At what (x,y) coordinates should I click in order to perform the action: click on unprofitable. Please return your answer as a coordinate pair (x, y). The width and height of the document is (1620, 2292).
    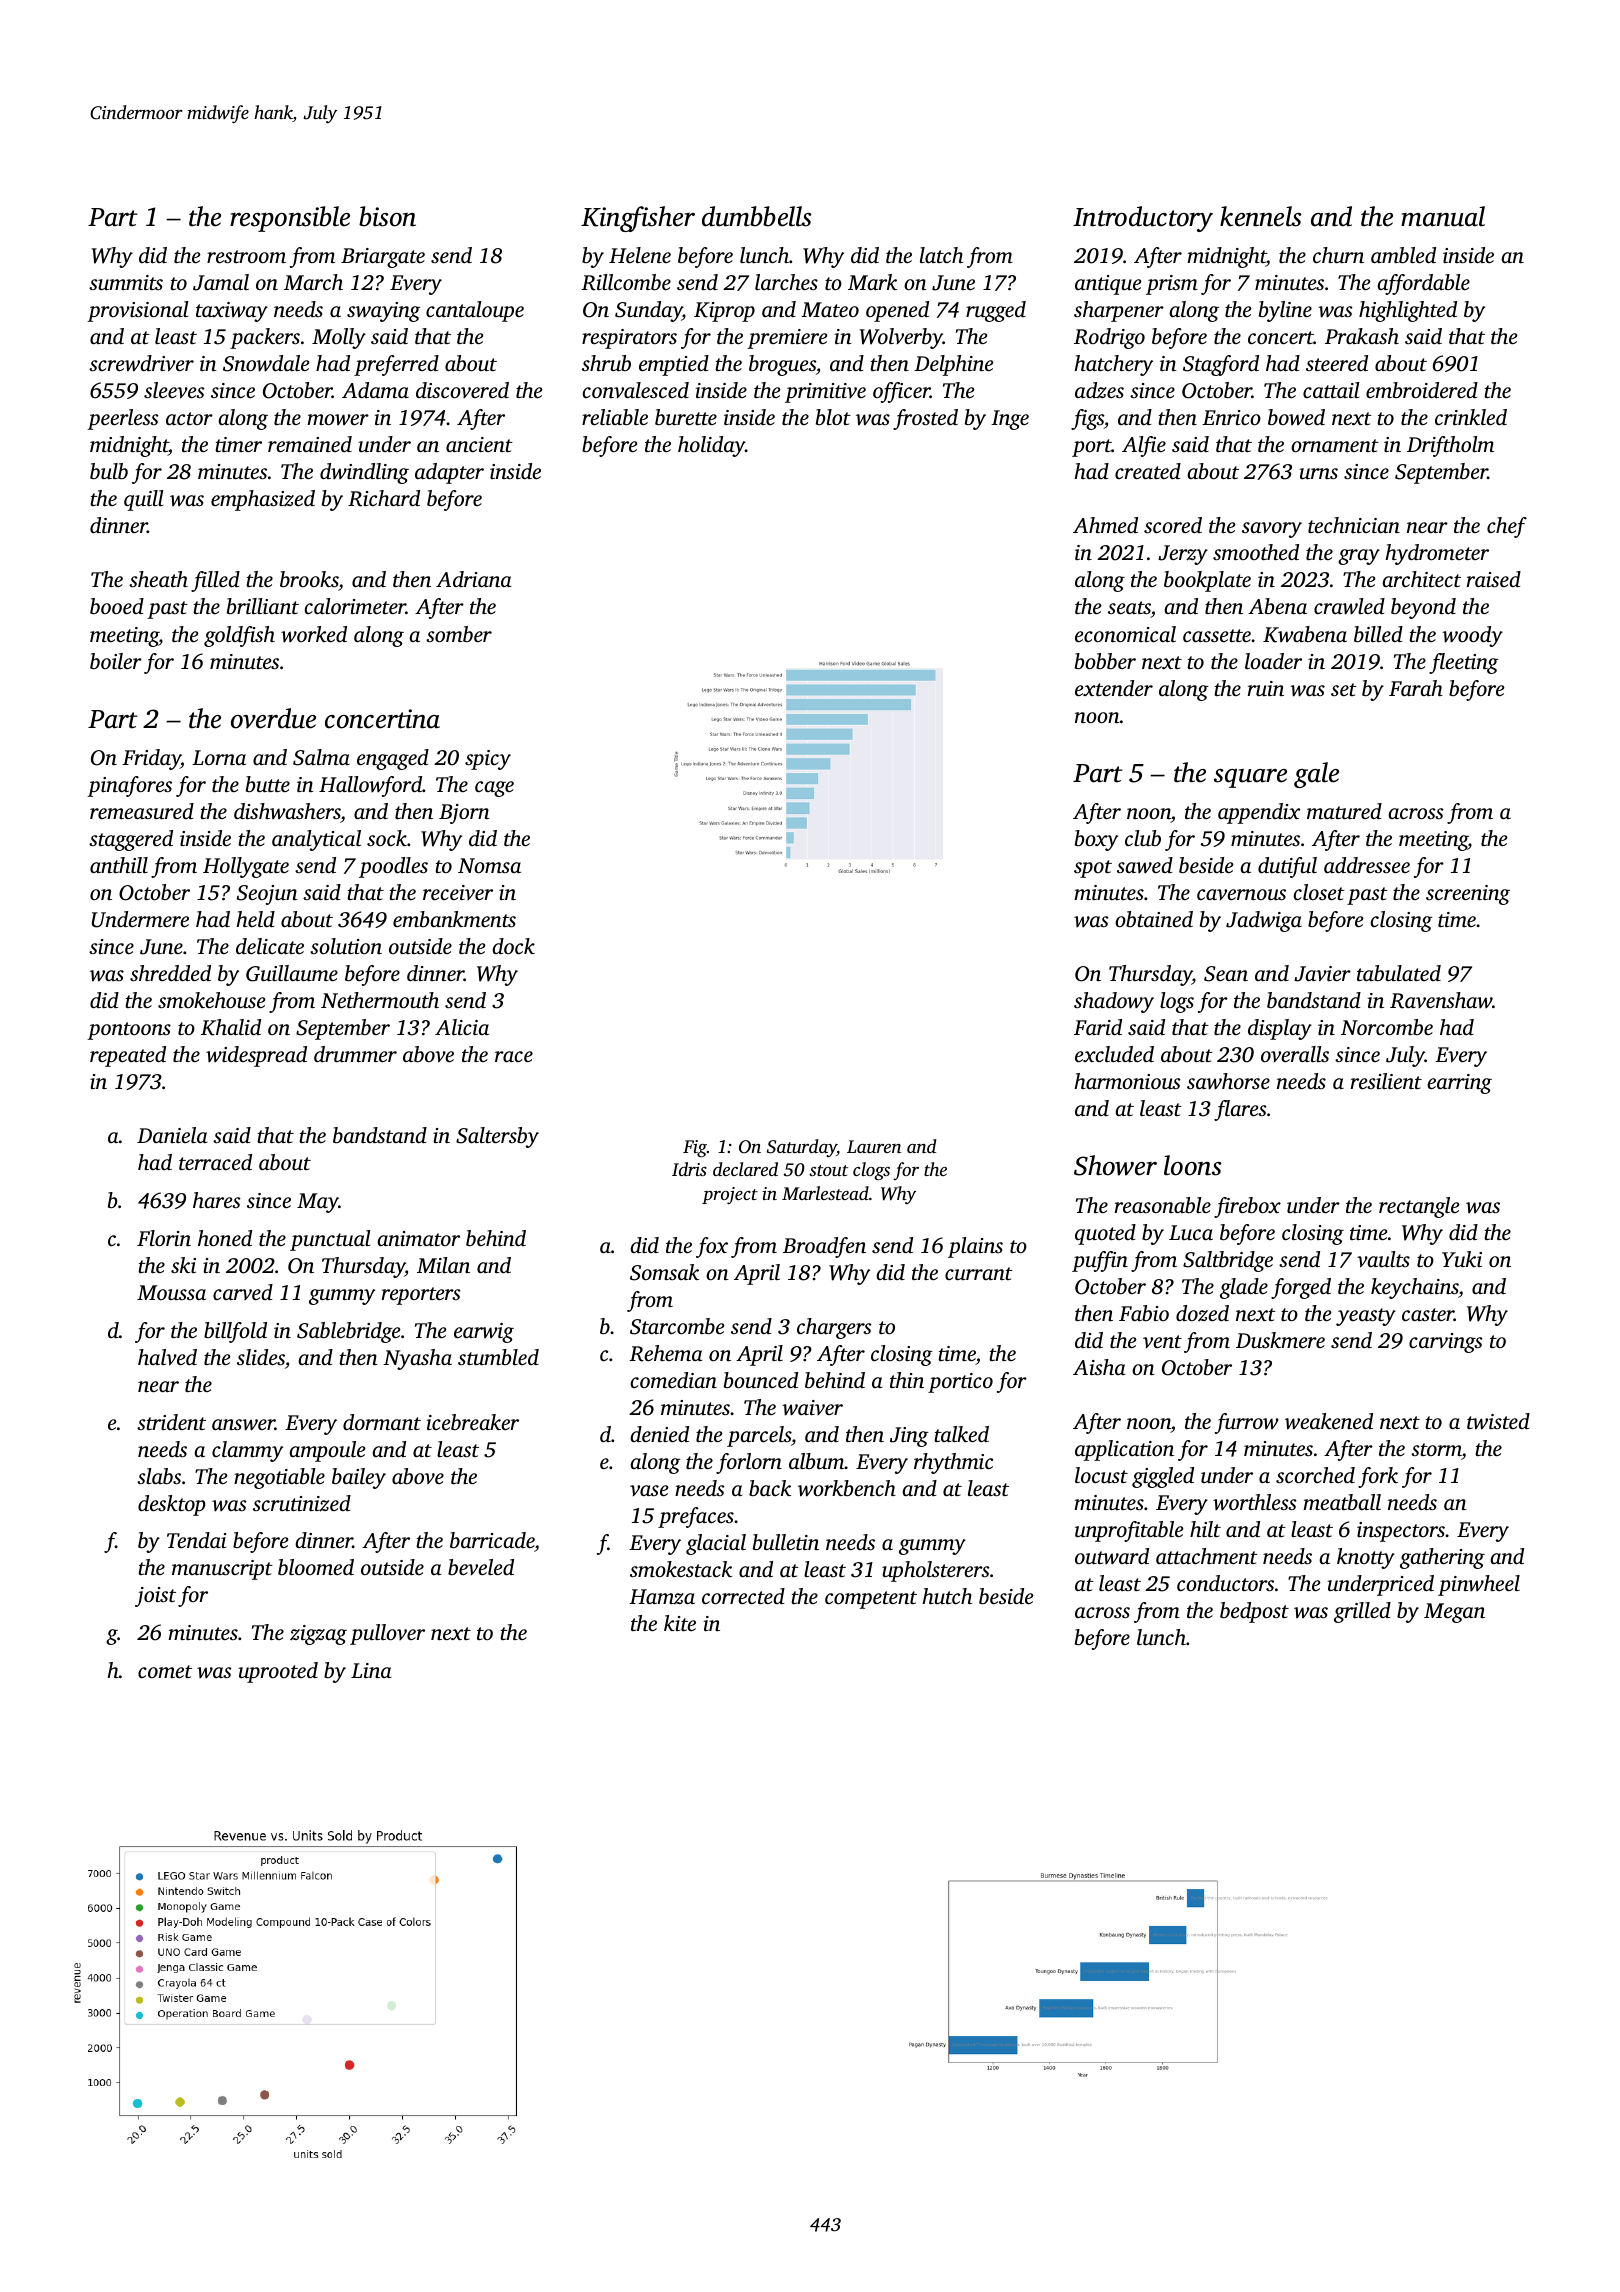
    Looking at the image, I should click on (1129, 1531).
